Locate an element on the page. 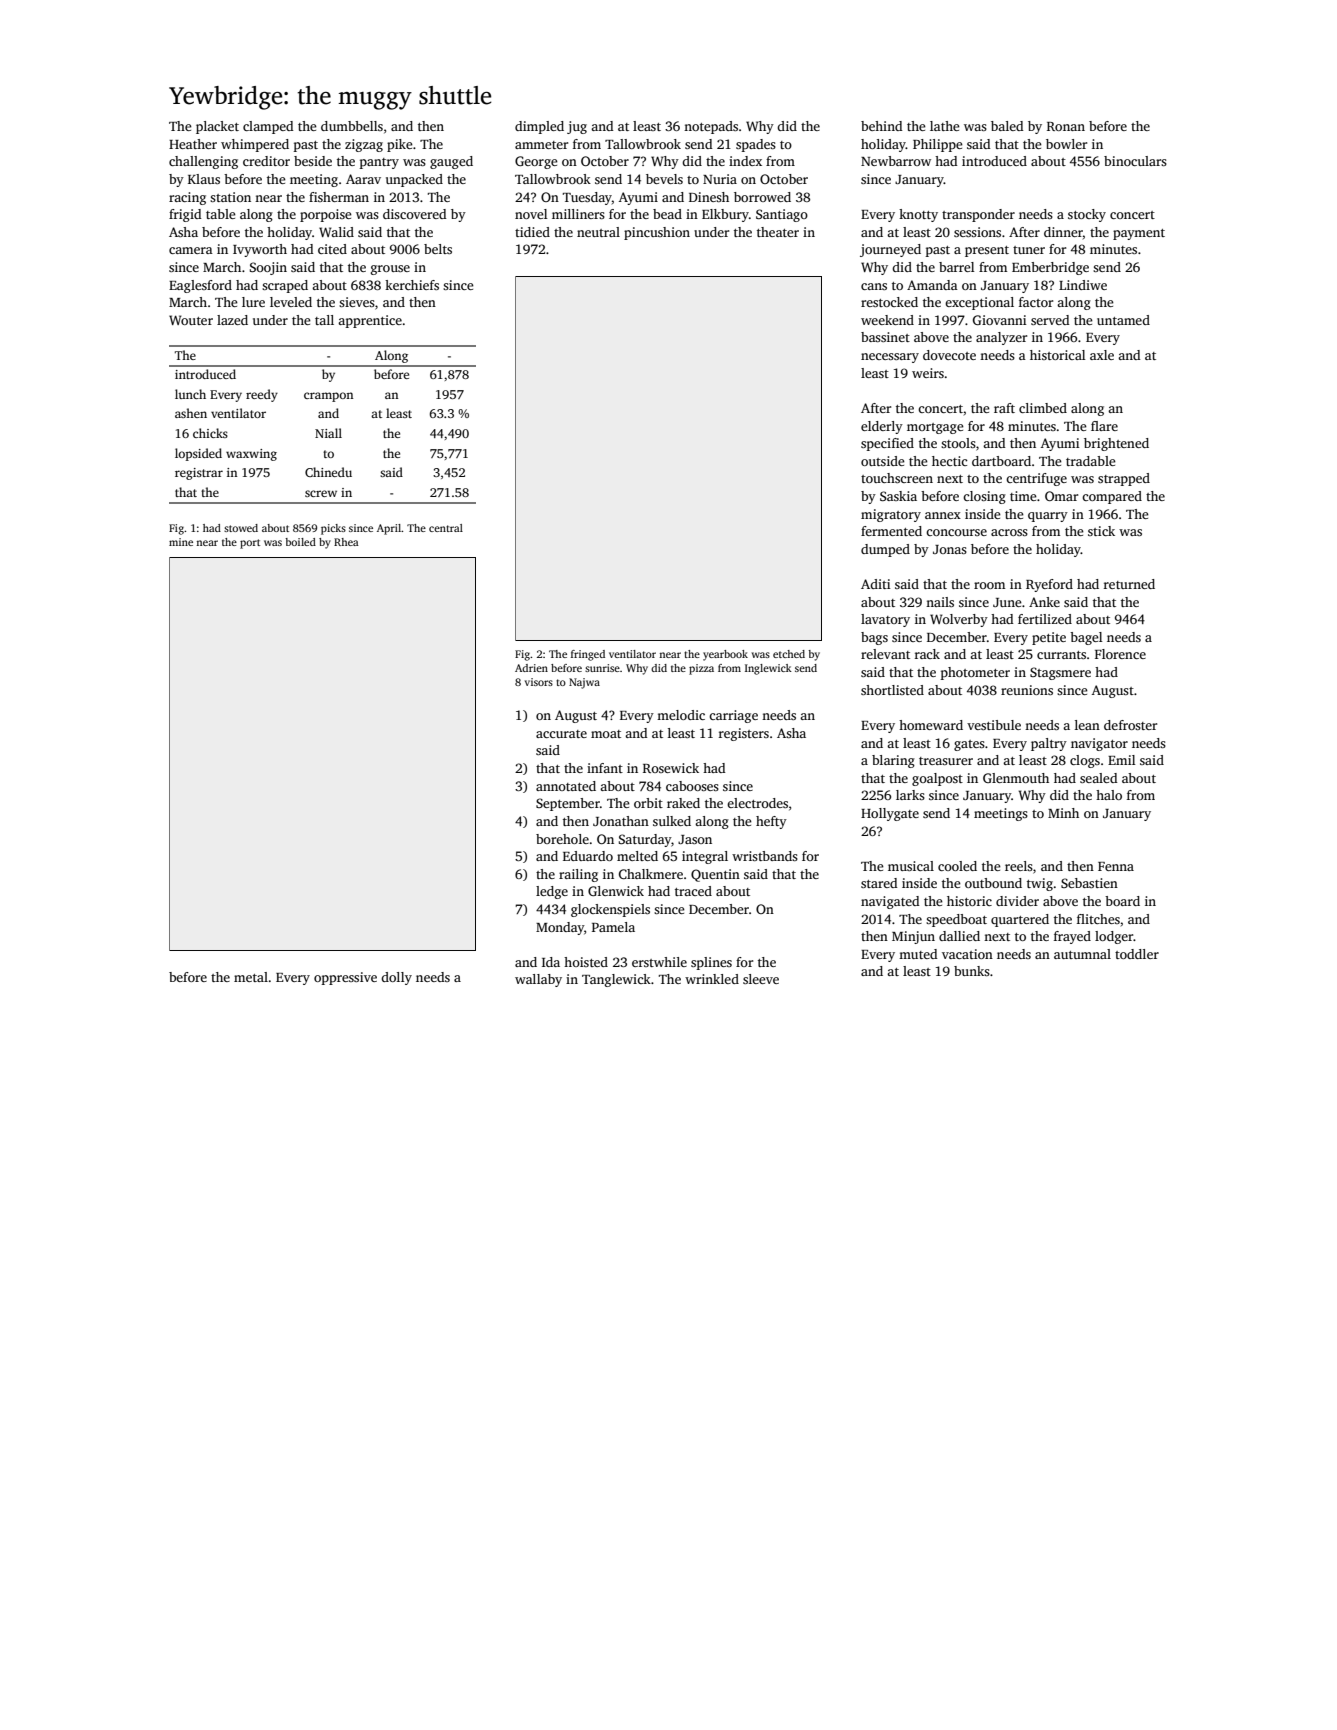 The image size is (1337, 1730). notepads is located at coordinates (711, 127).
